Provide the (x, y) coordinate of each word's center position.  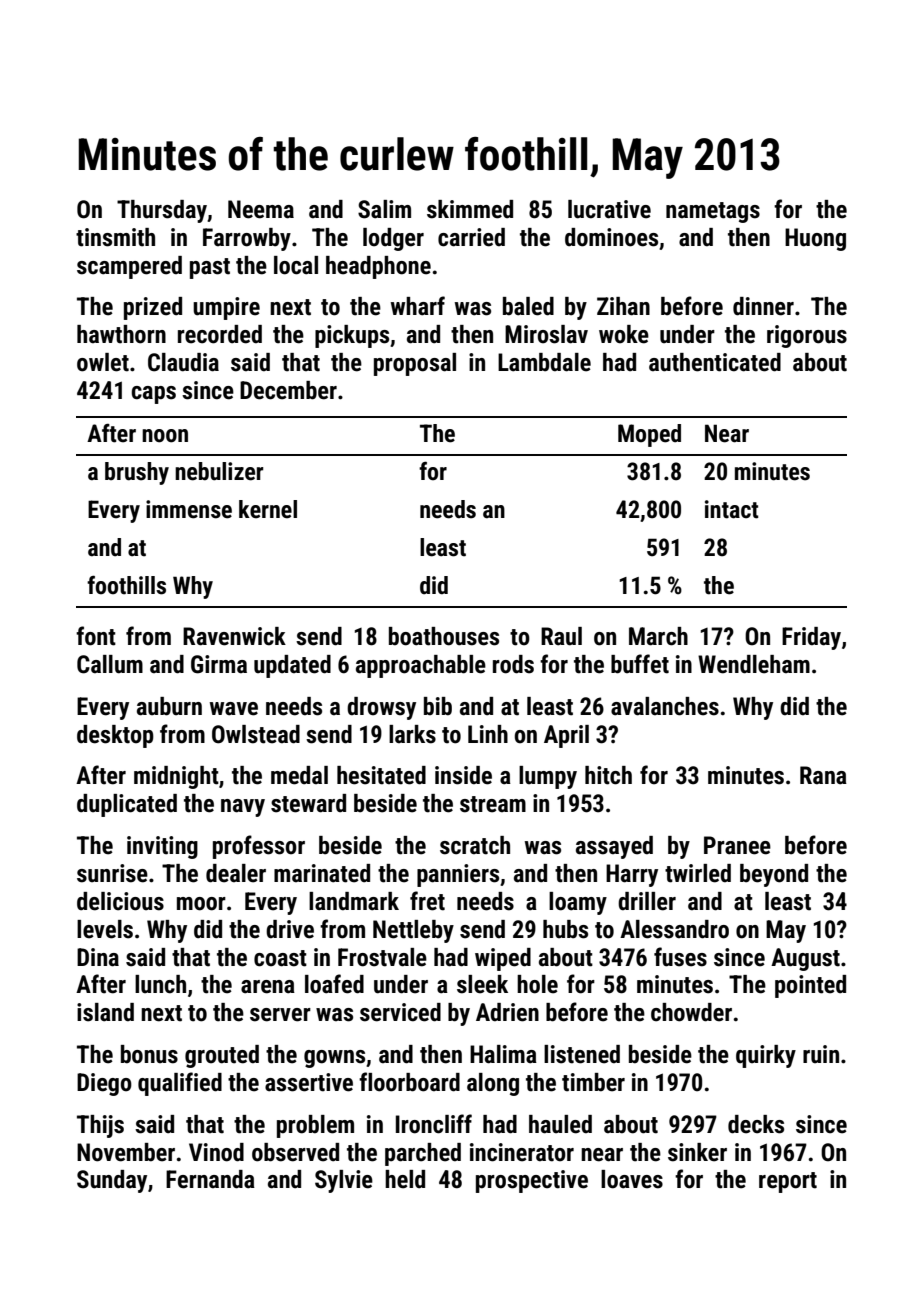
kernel (268, 509)
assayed (614, 847)
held (405, 1179)
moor (201, 904)
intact (731, 509)
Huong (815, 239)
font (96, 636)
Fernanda (210, 1179)
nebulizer (219, 471)
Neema (261, 209)
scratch (475, 845)
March (658, 636)
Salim (384, 209)
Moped (649, 435)
